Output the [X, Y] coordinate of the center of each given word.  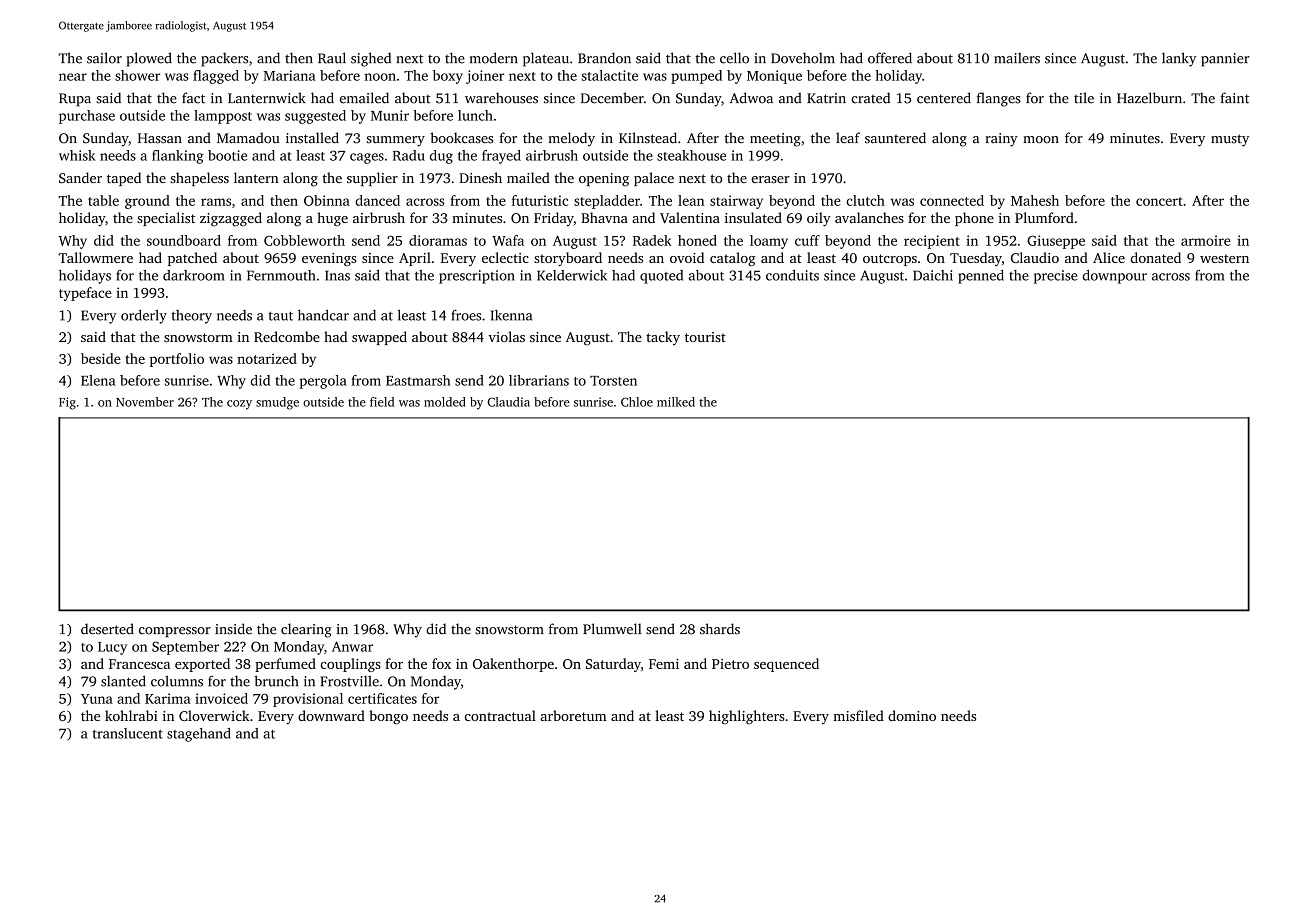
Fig [67, 403]
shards [720, 629]
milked [676, 402]
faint [1235, 98]
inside [233, 629]
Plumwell [612, 629]
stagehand [199, 735]
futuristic [540, 200]
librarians [539, 380]
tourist [705, 337]
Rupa [75, 100]
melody [572, 139]
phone [974, 219]
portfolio [177, 360]
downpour [1115, 277]
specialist [166, 219]
